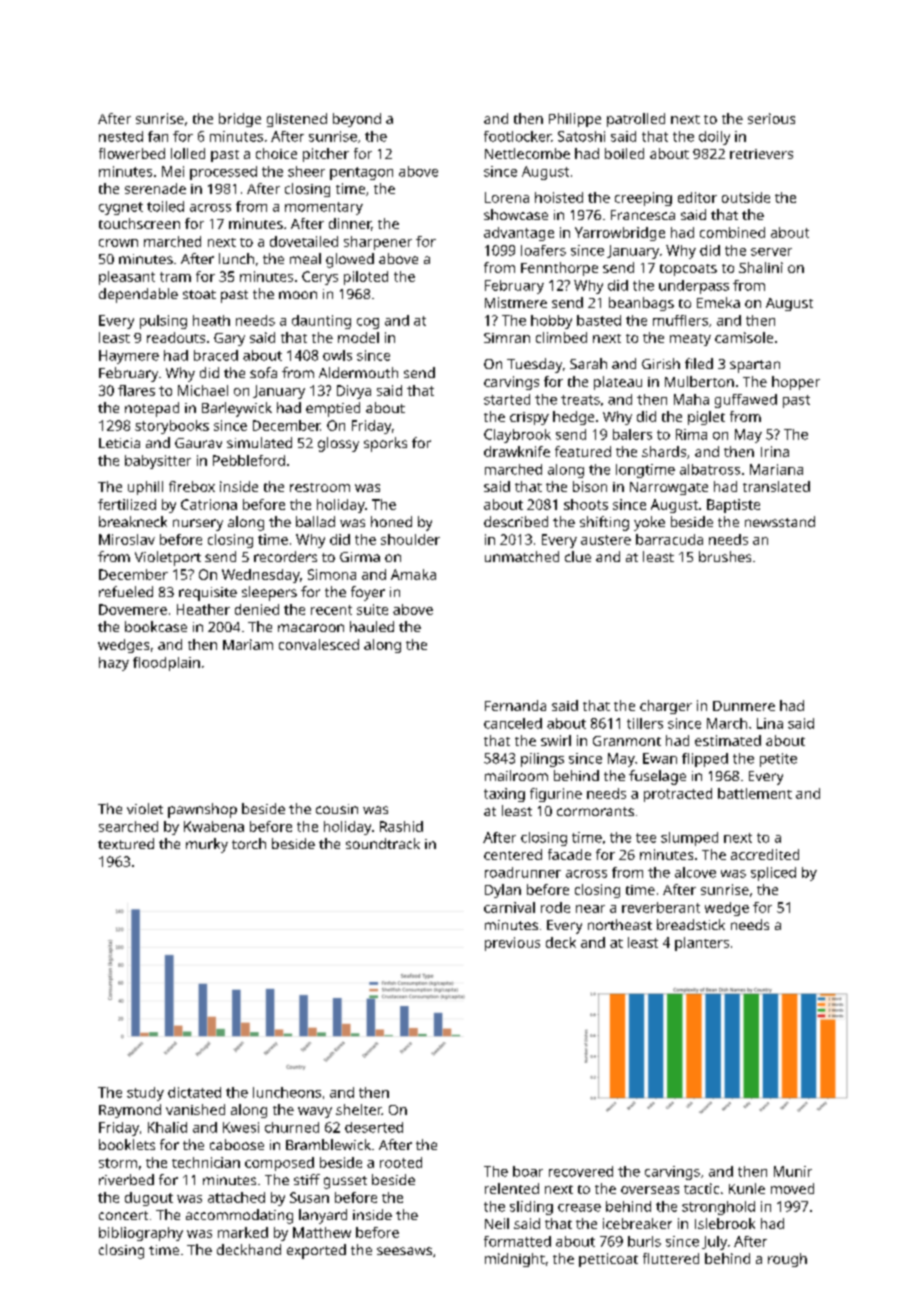  What do you see at coordinates (249, 843) in the image?
I see `torch` at bounding box center [249, 843].
